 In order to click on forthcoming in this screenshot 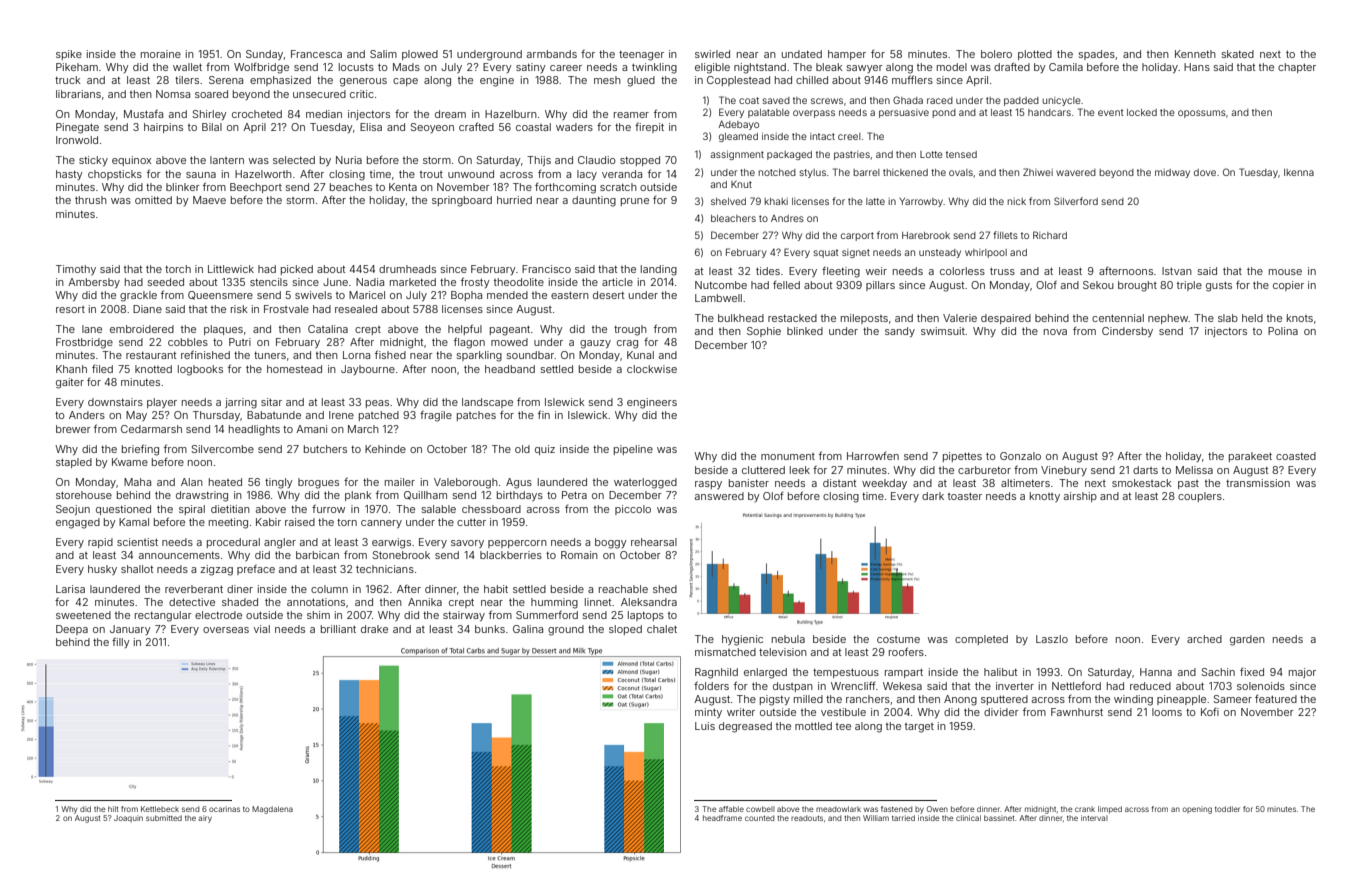, I will do `click(565, 188)`.
